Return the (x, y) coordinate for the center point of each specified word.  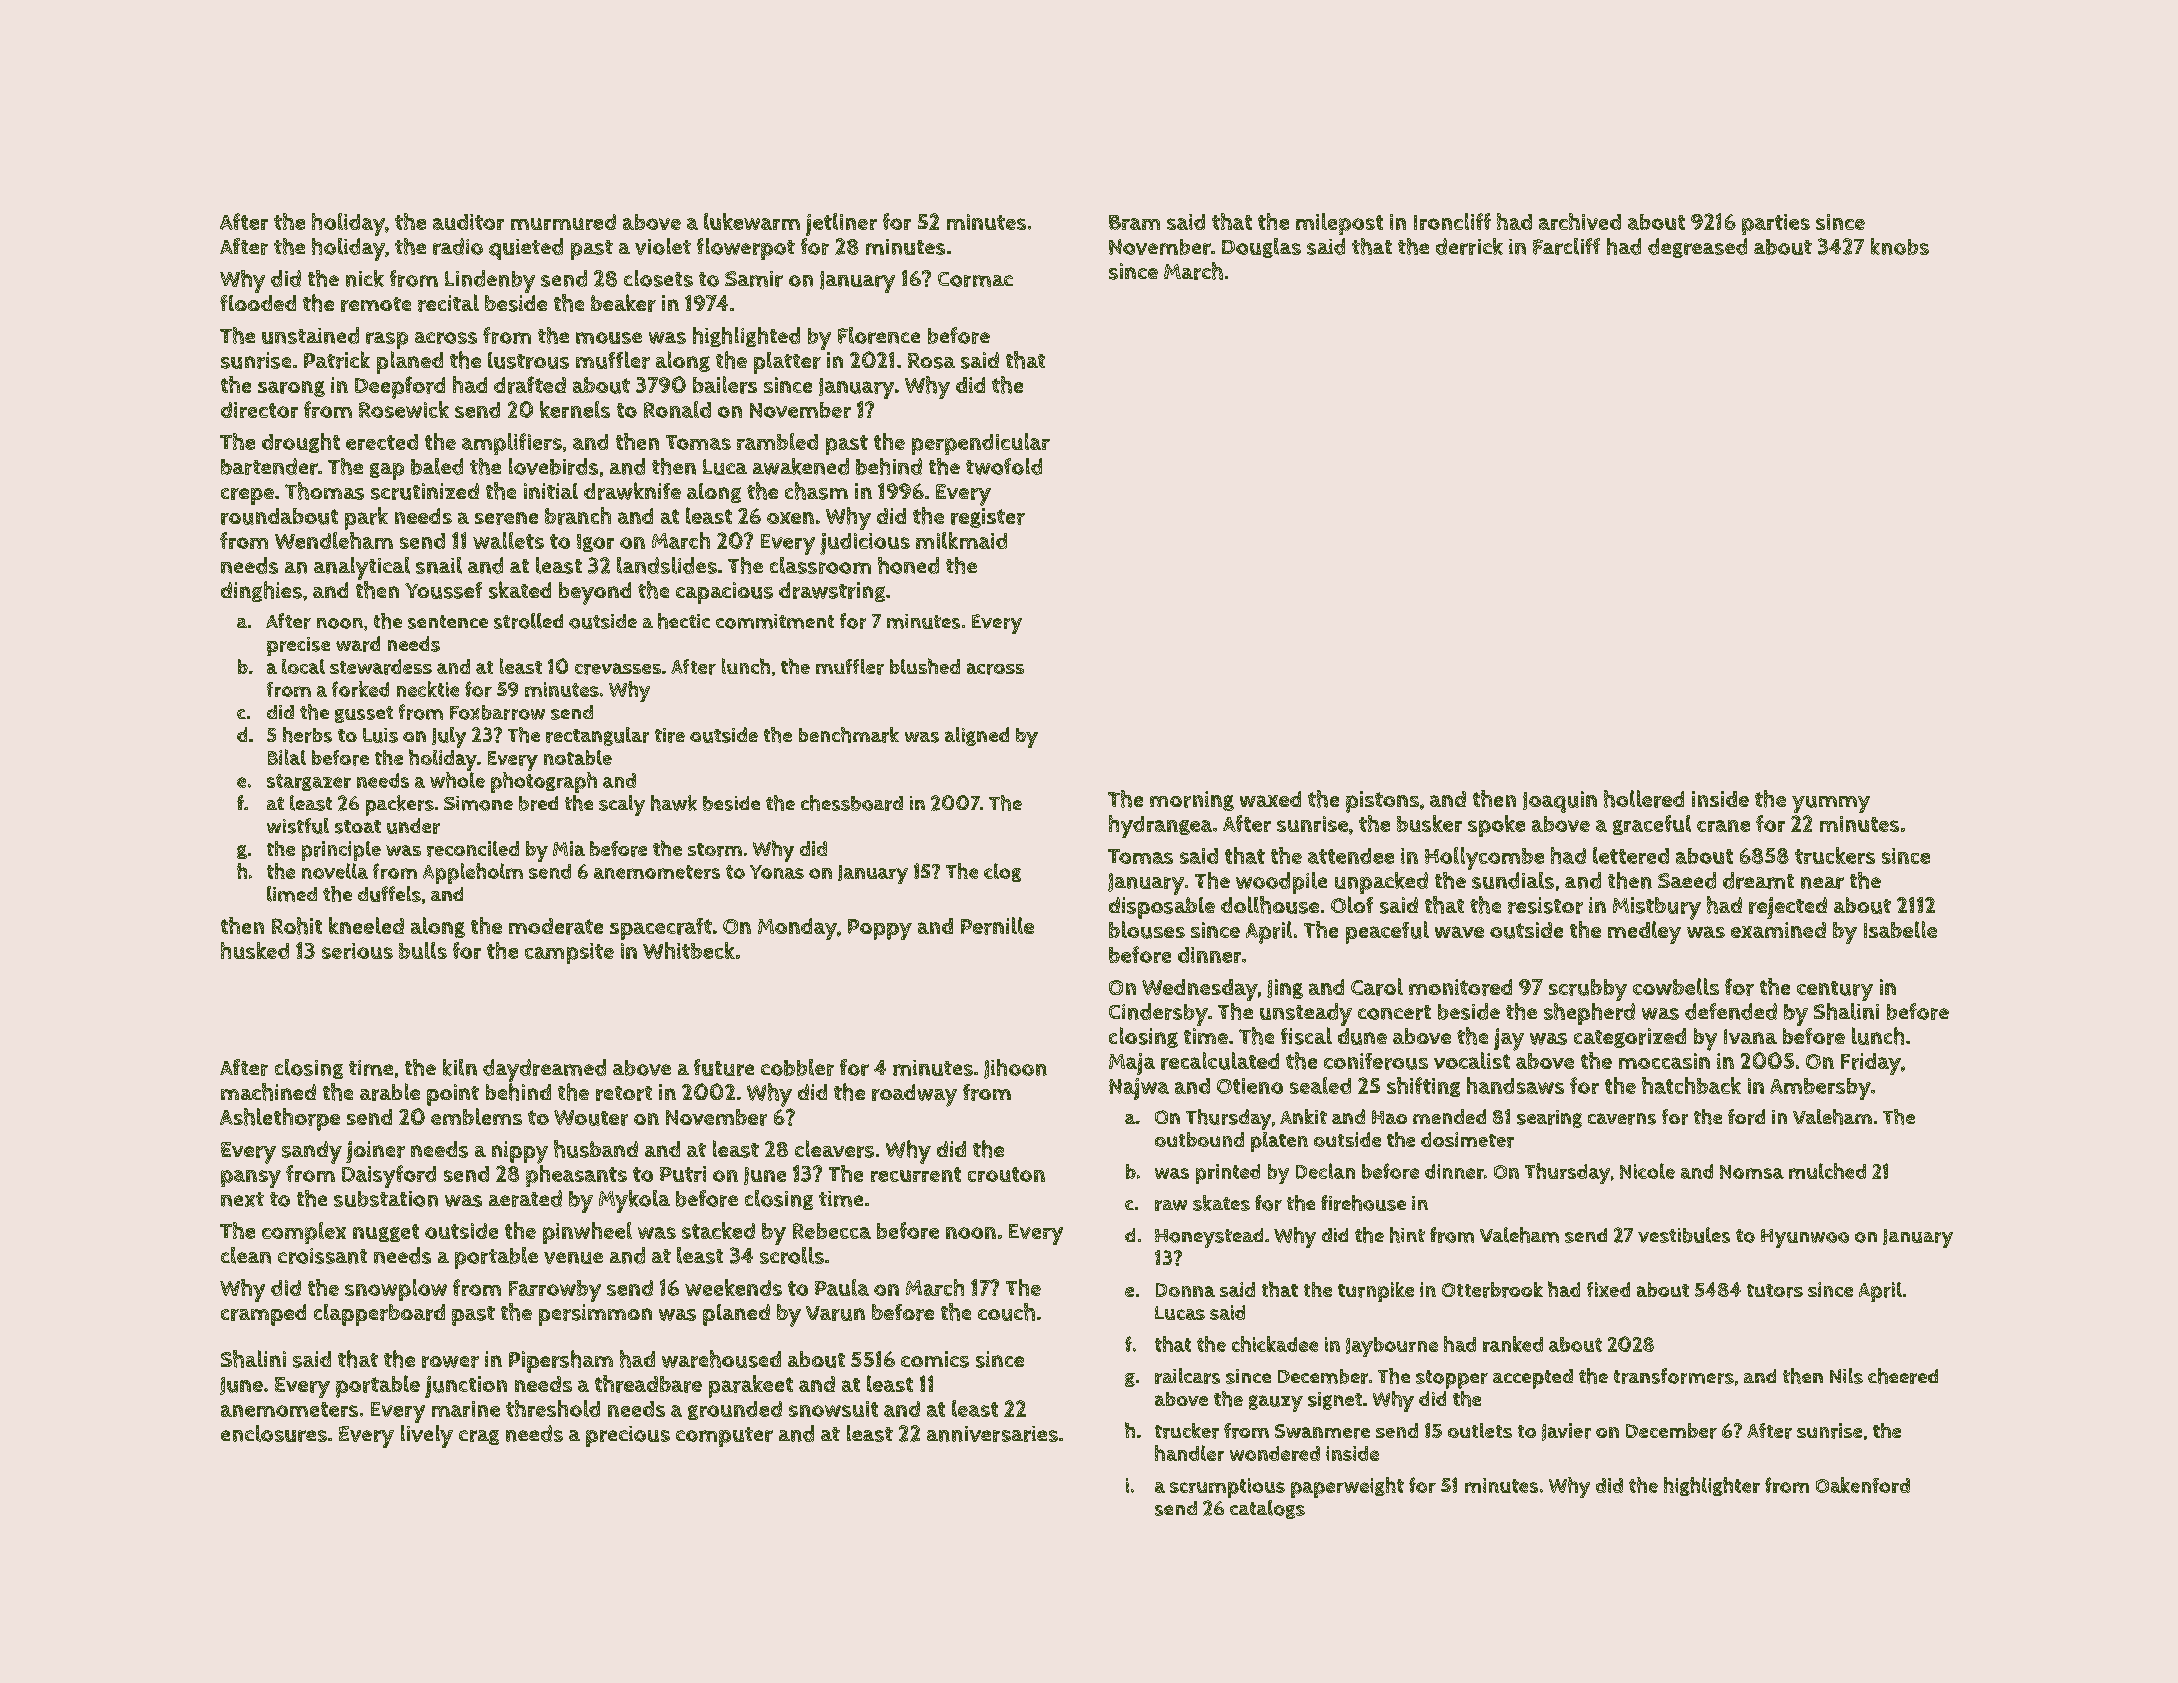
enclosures (274, 1433)
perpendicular (981, 444)
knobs (1900, 246)
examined (1778, 930)
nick (365, 278)
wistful (298, 826)
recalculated (1220, 1061)
